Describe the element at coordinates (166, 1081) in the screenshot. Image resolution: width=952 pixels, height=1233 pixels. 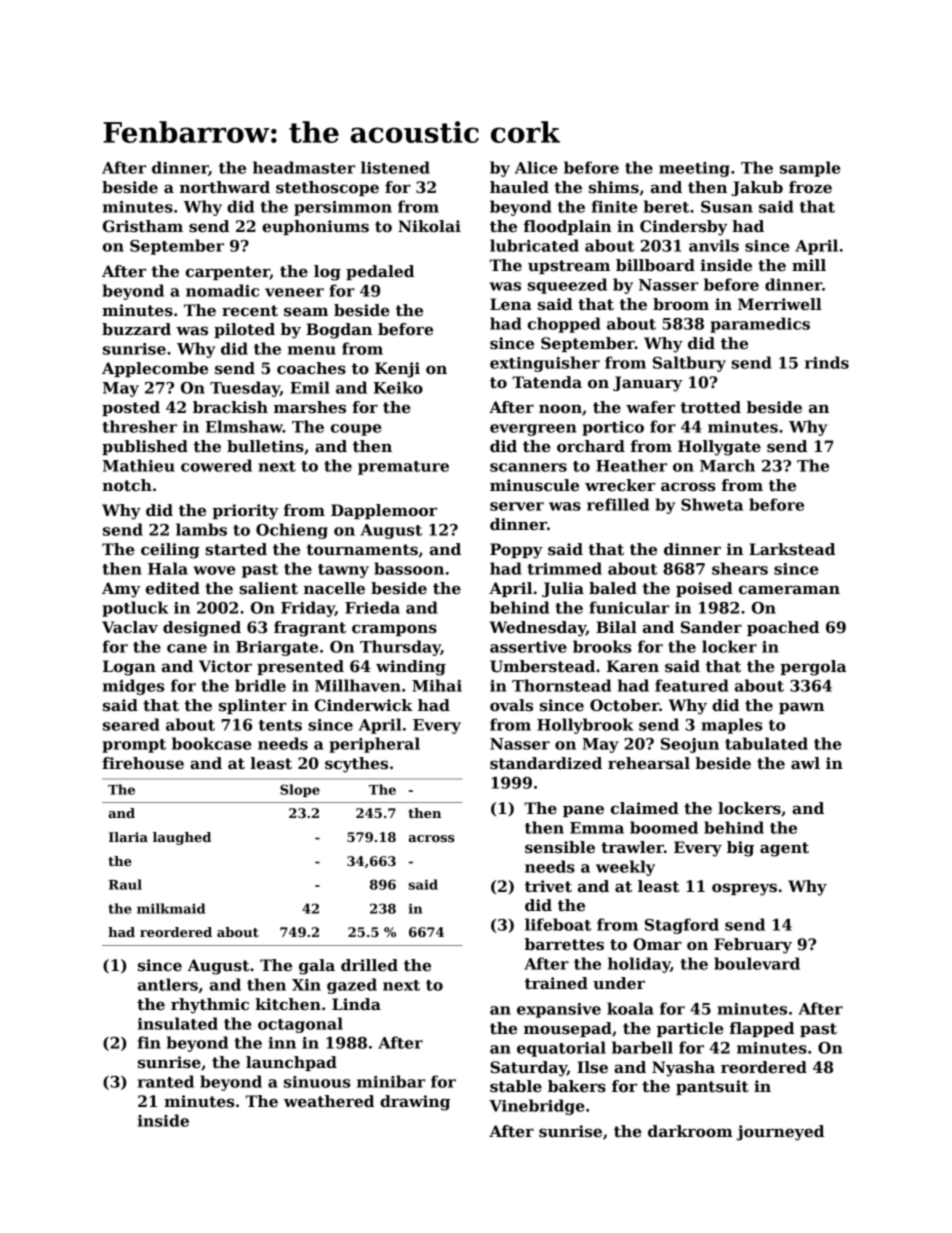
I see `ranted` at that location.
